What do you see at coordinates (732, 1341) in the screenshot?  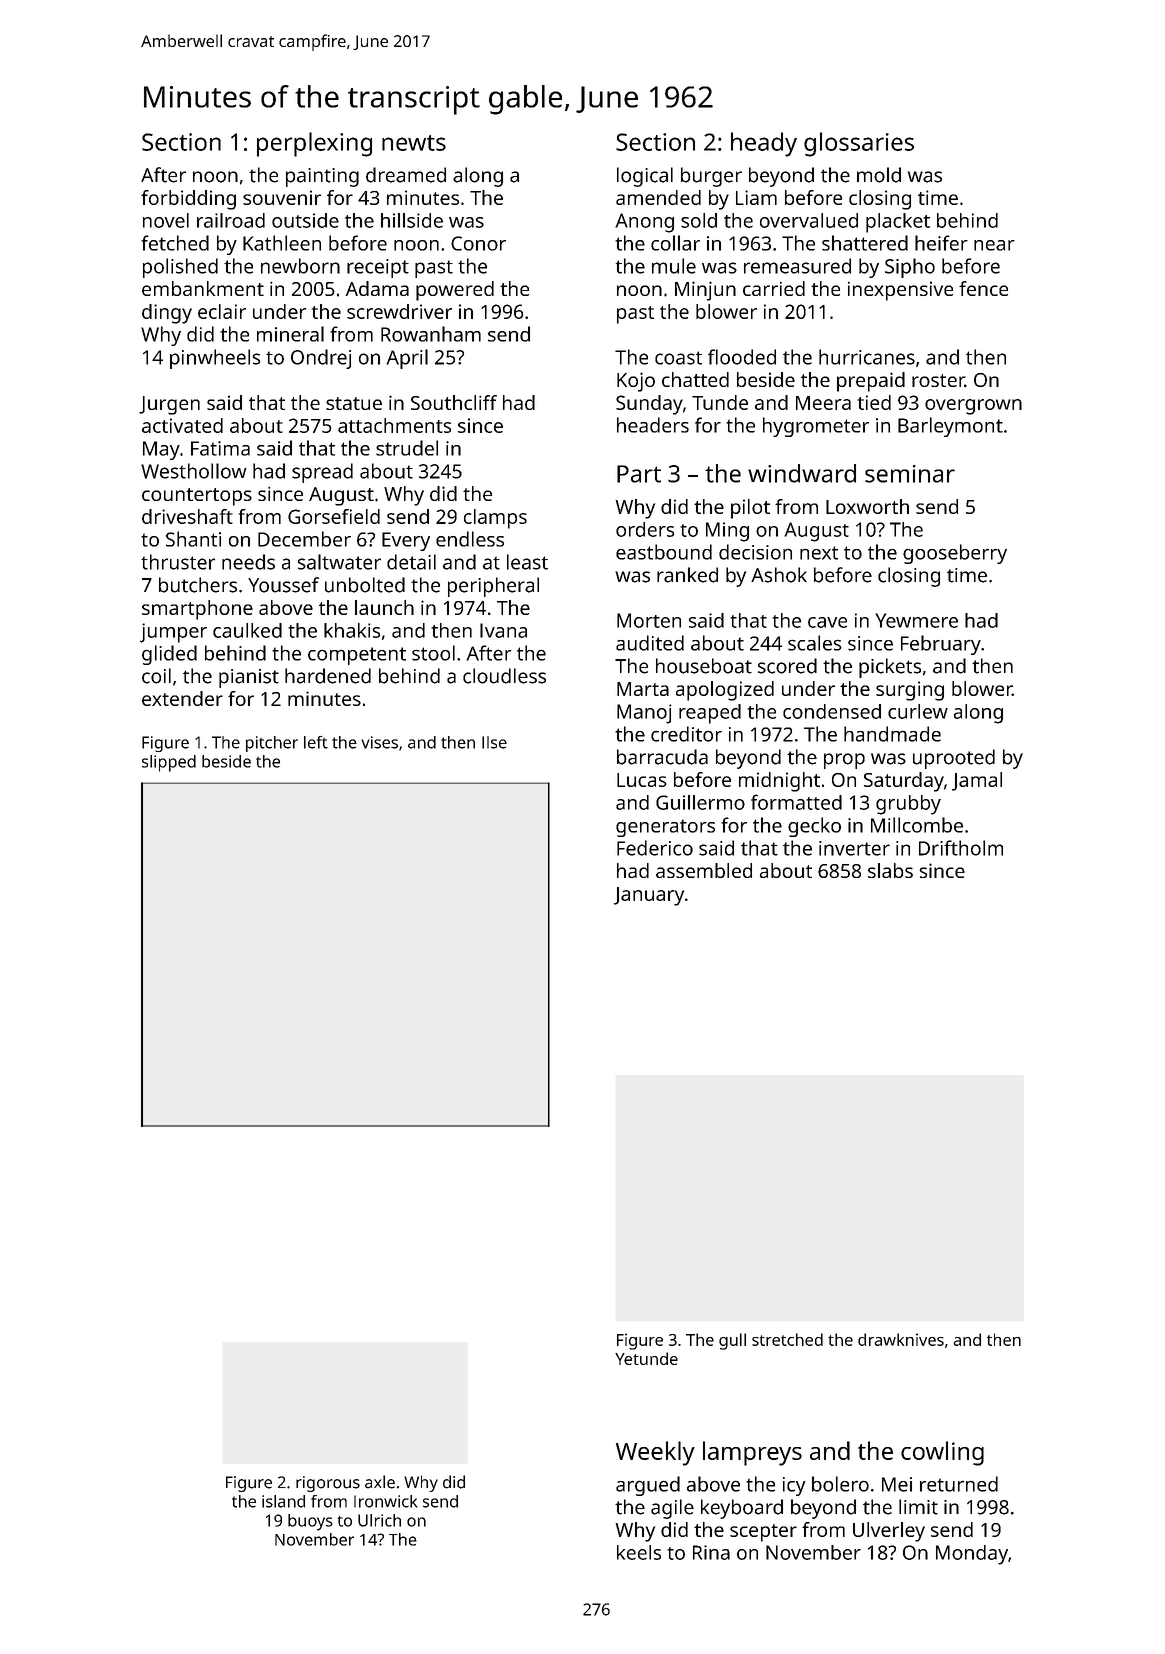 I see `gull` at bounding box center [732, 1341].
